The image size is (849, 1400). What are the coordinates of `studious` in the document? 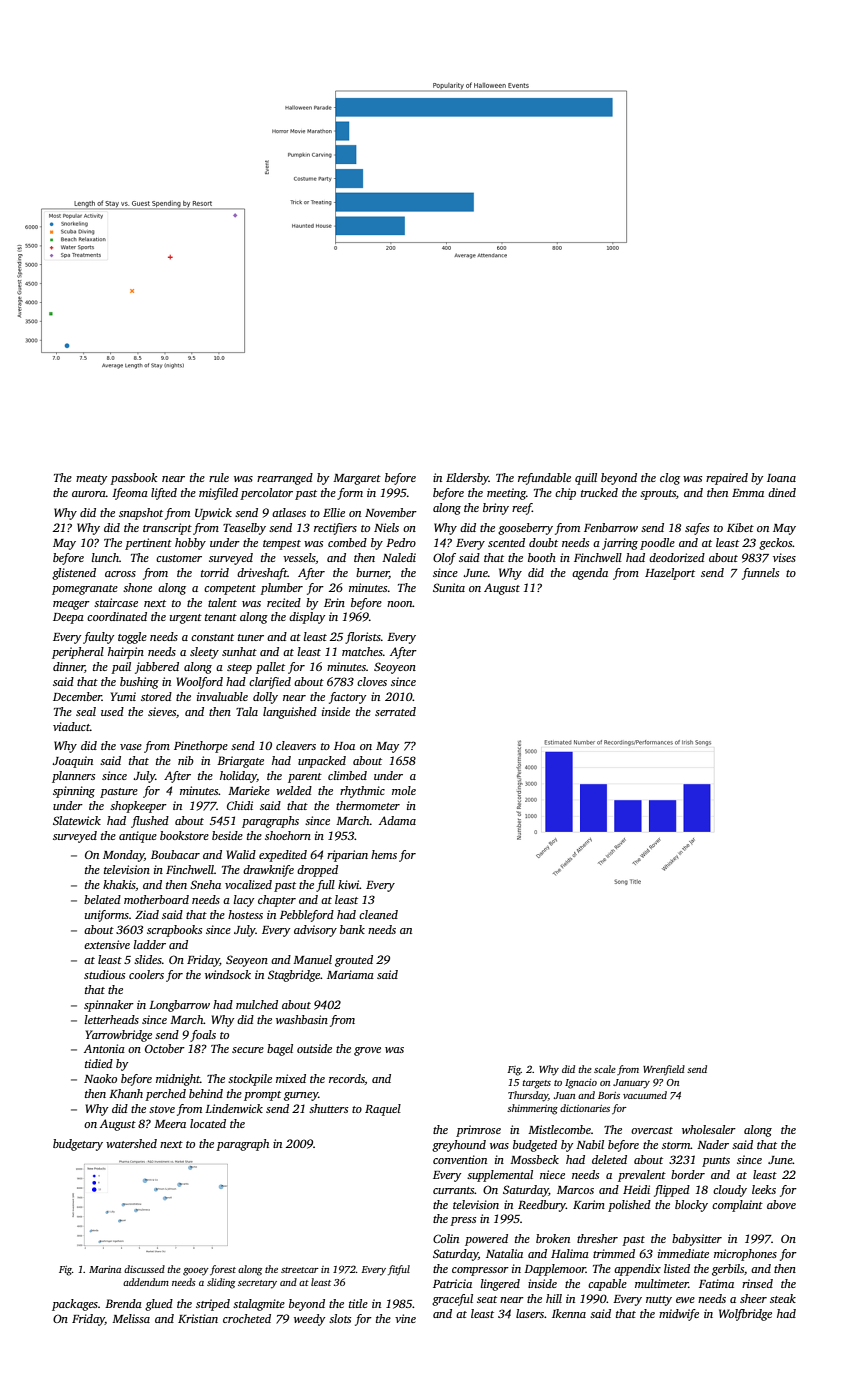 It's located at (104, 974).
